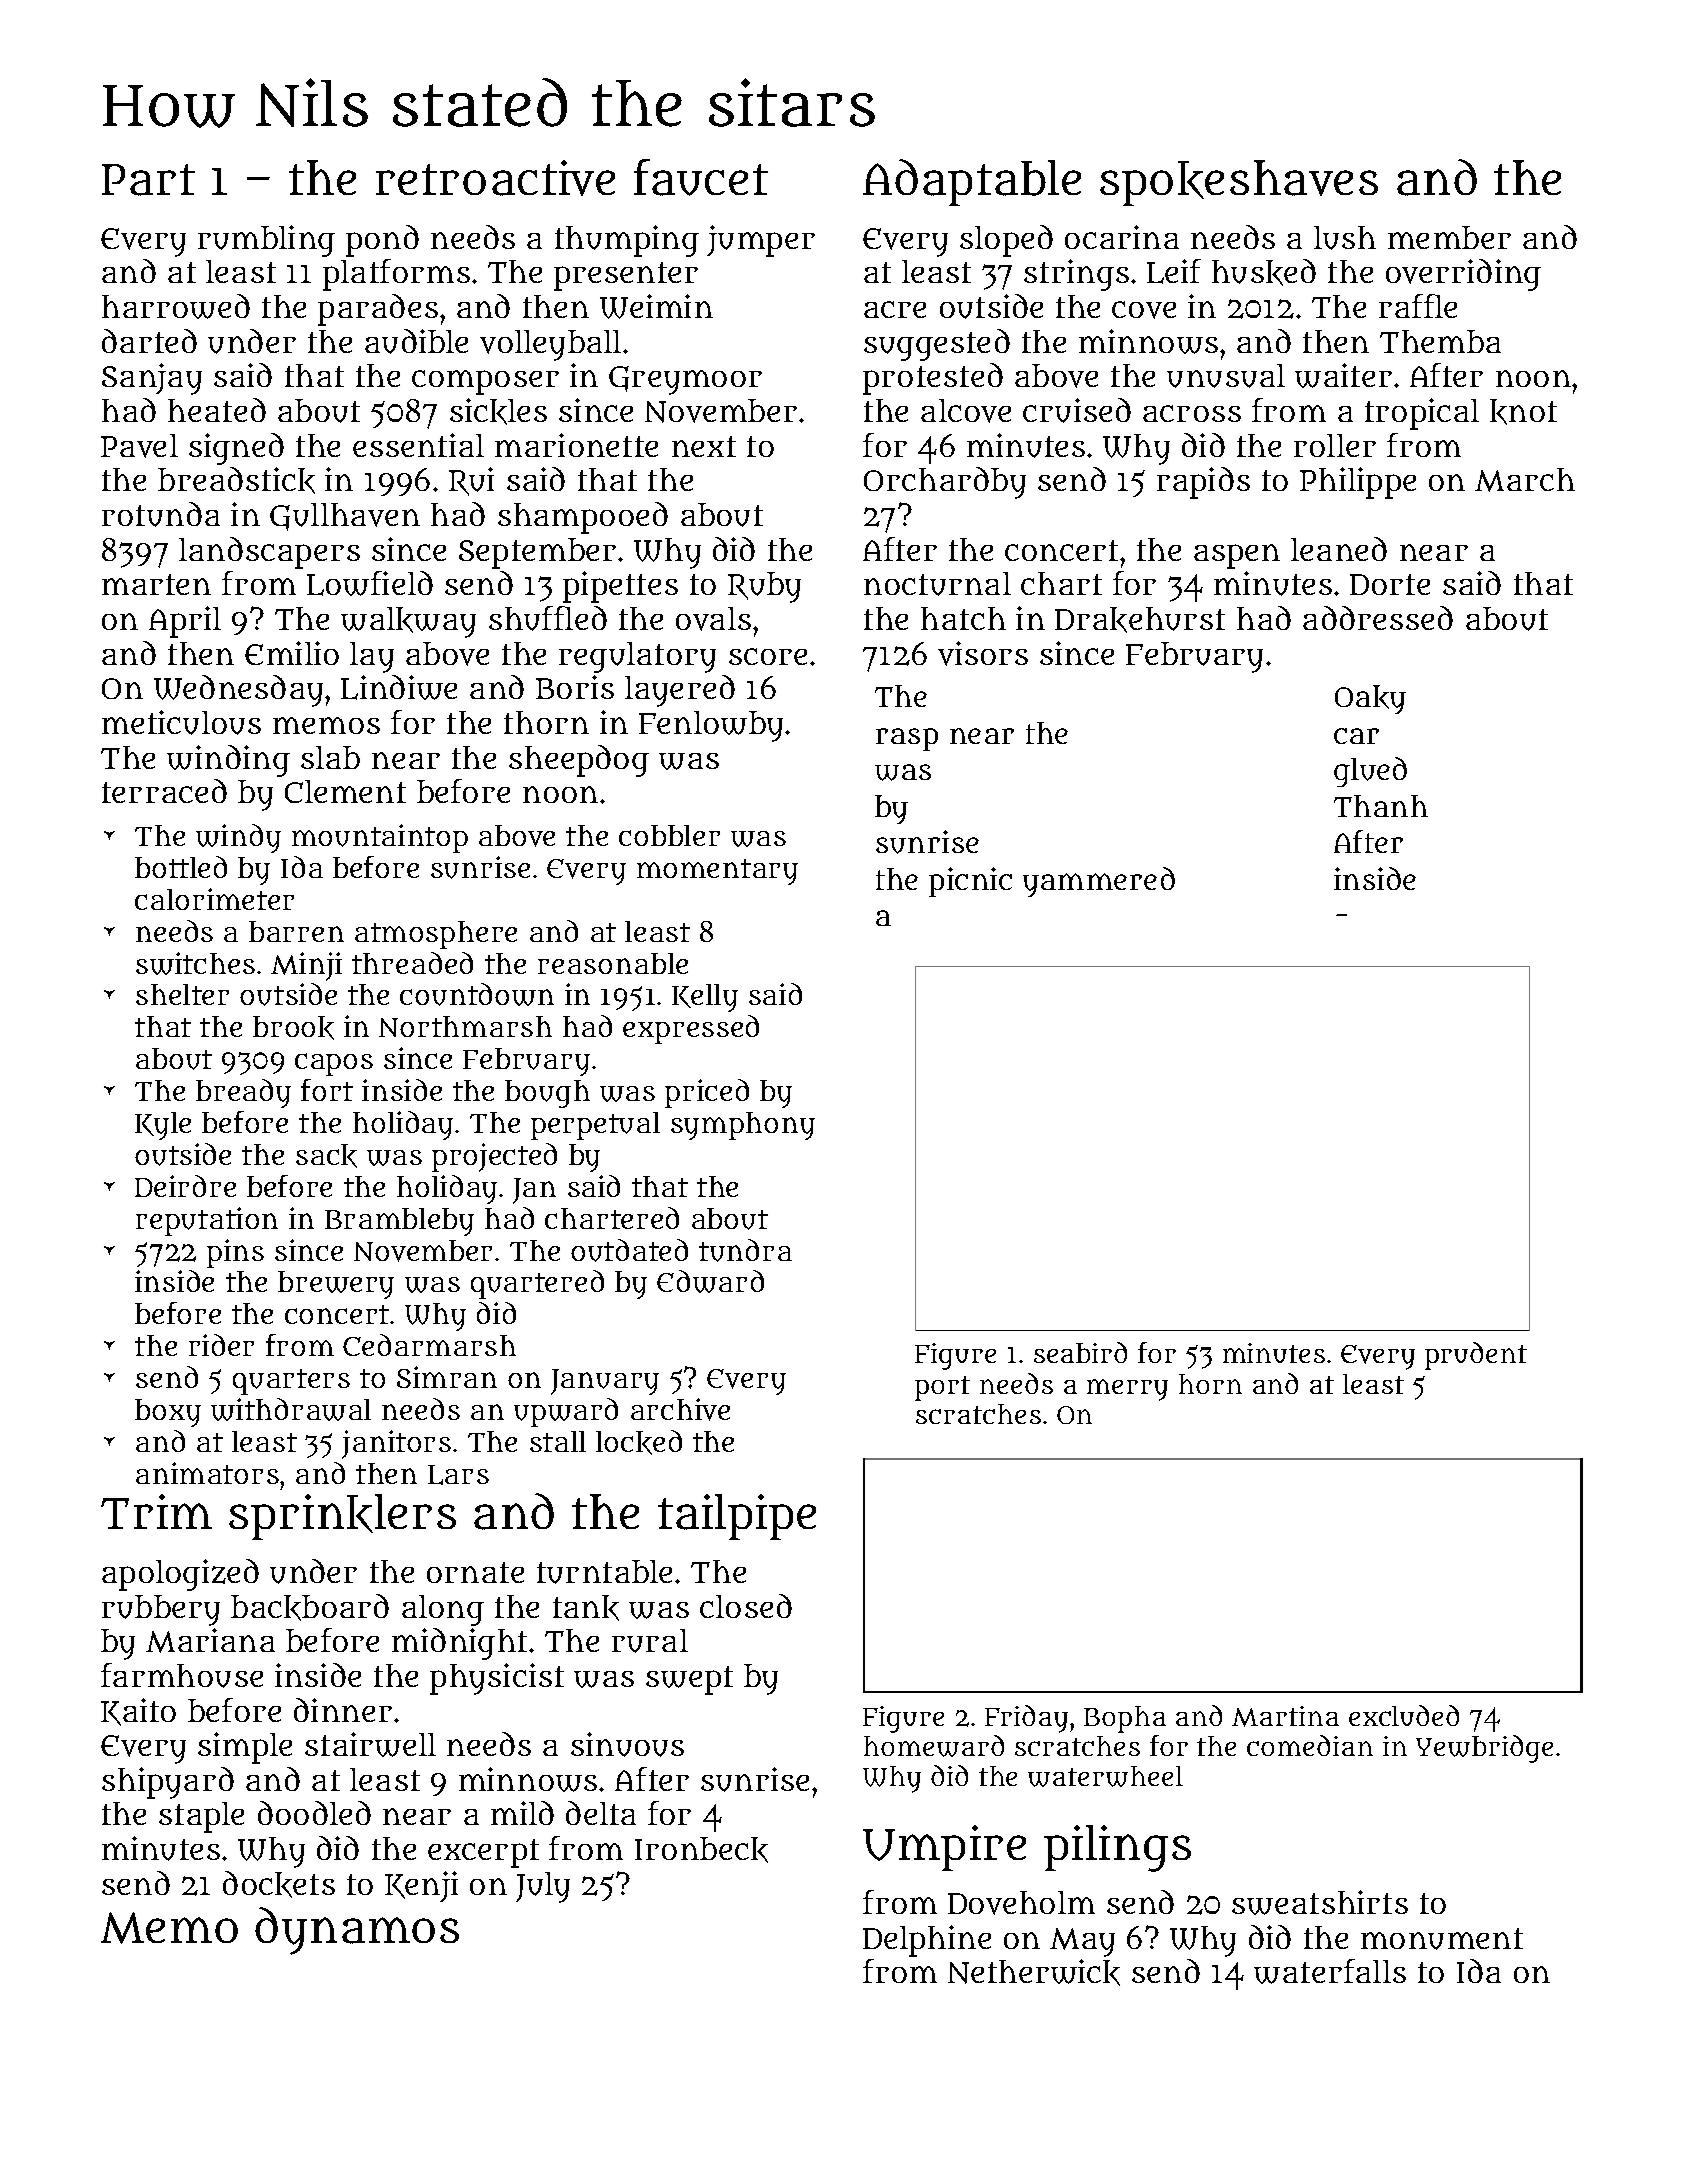  Describe the element at coordinates (972, 182) in the screenshot. I see `Adaptable` at that location.
